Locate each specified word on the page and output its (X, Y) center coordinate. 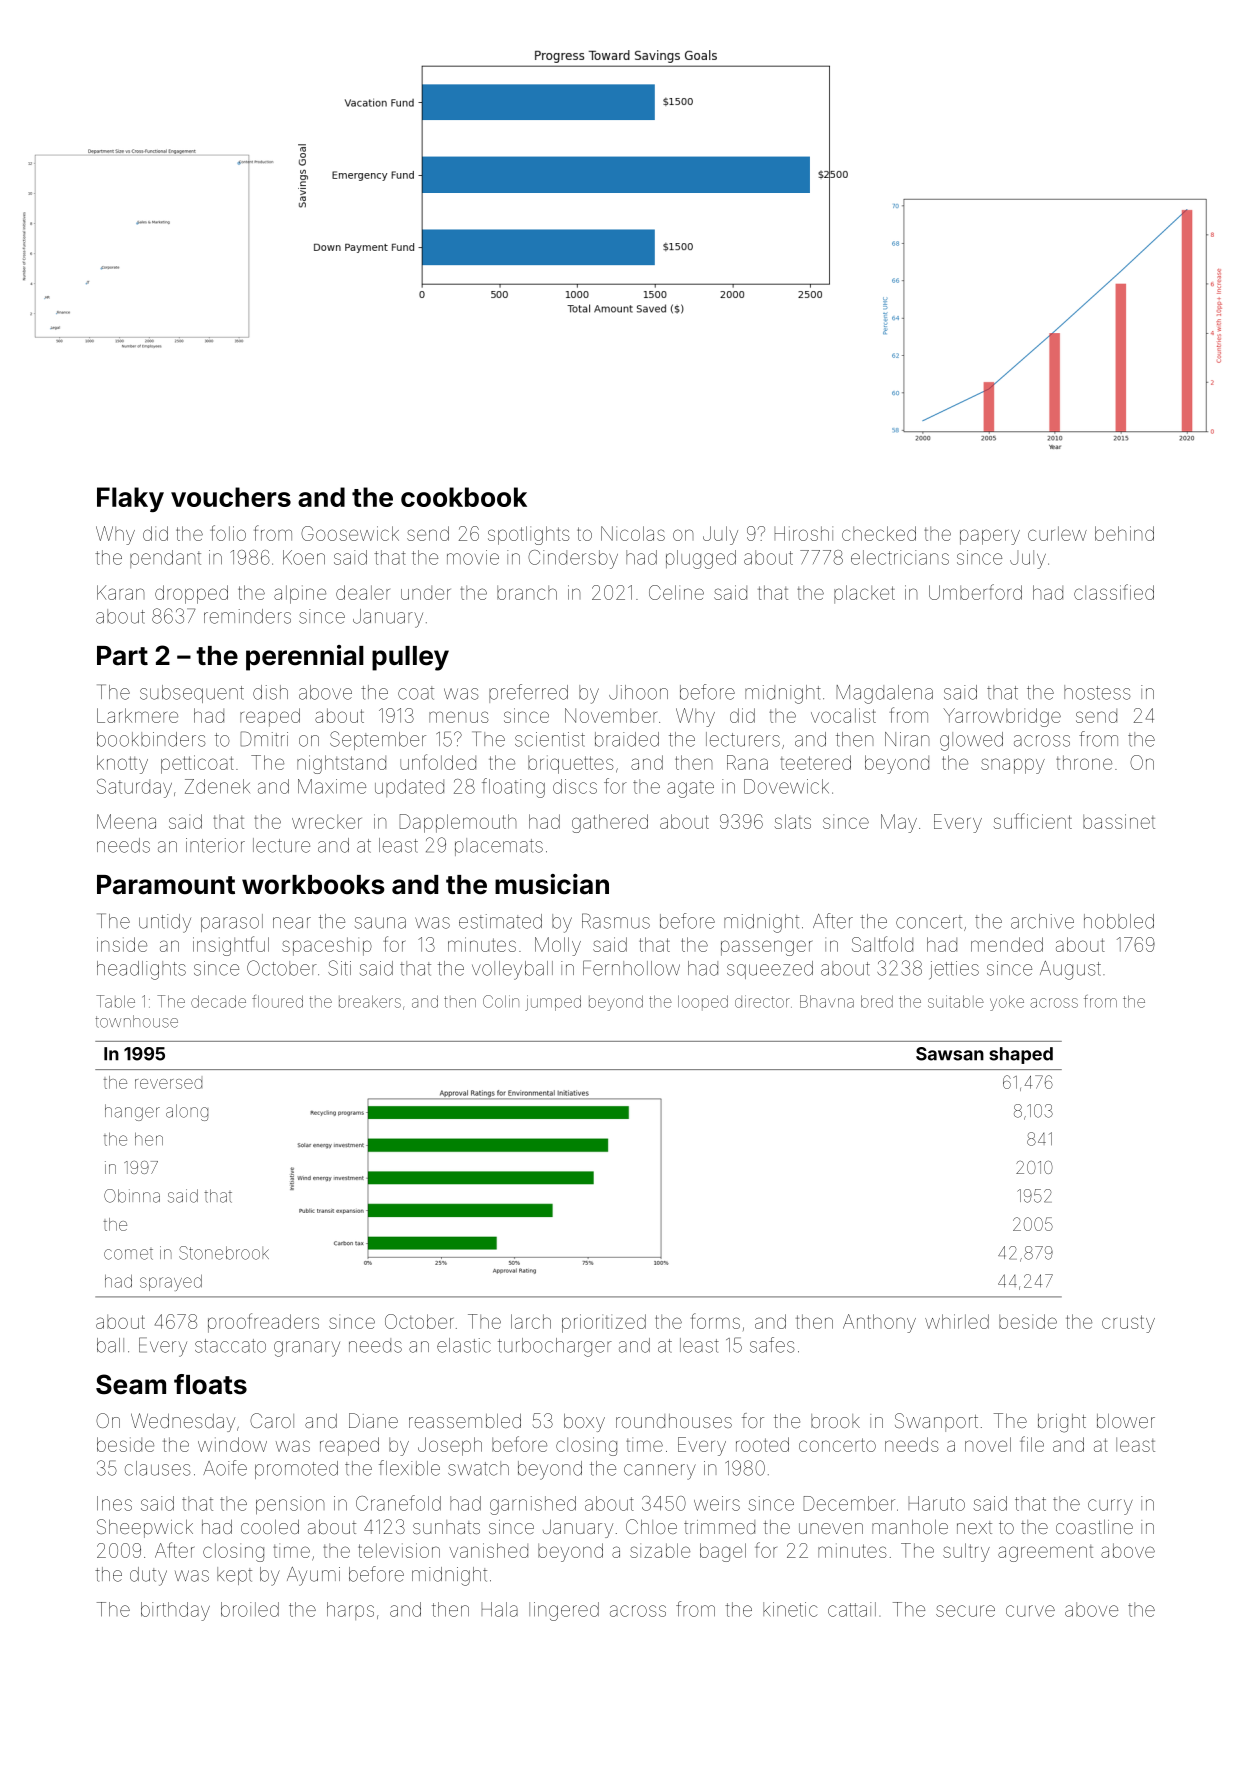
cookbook (464, 497)
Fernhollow (631, 968)
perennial (305, 658)
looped (703, 1002)
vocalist (843, 715)
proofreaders (263, 1323)
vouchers (231, 497)
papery (990, 537)
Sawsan (950, 1054)
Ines (114, 1503)
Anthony (879, 1323)
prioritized (604, 1323)
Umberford (975, 592)
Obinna (132, 1196)
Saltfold (882, 944)
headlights (141, 970)
